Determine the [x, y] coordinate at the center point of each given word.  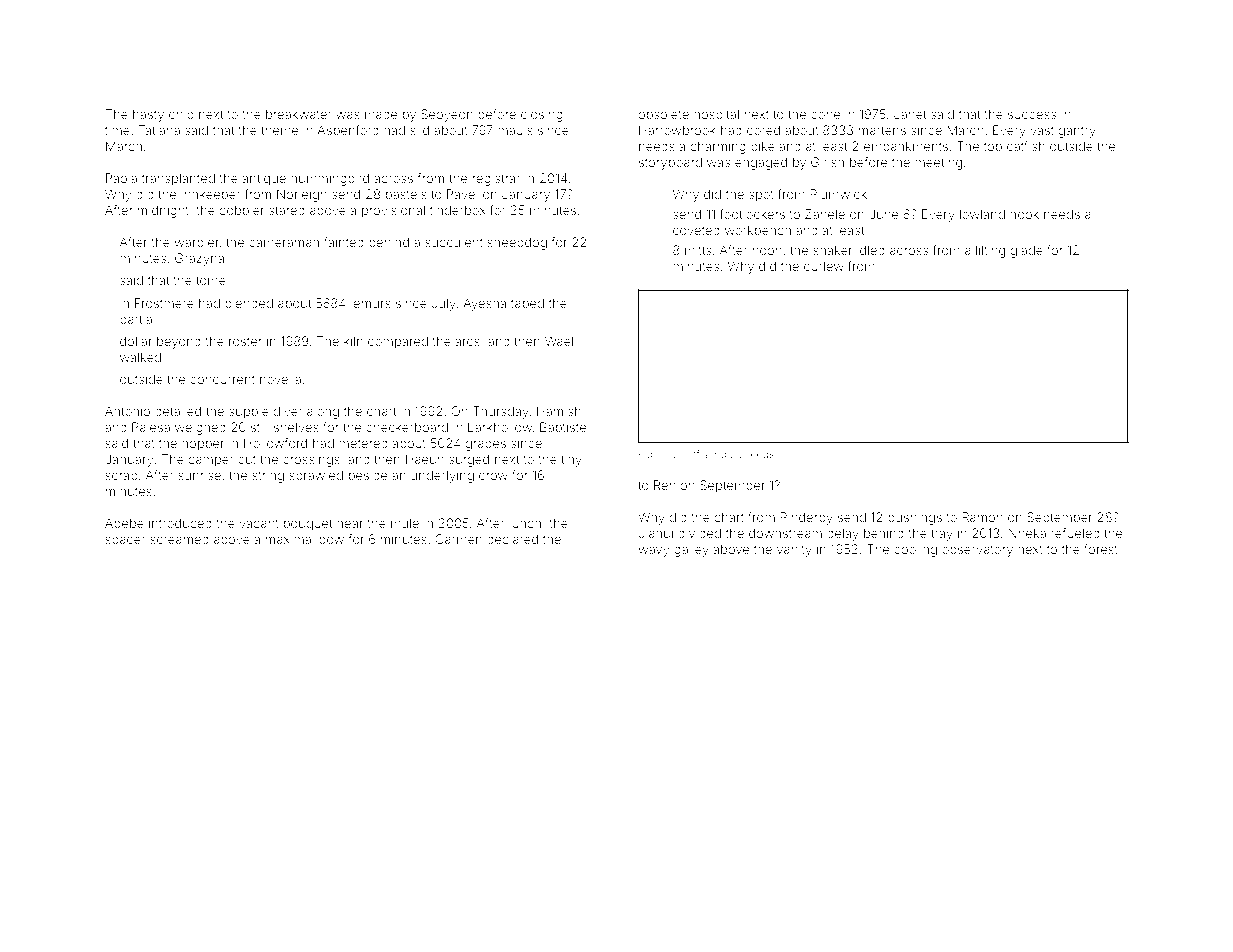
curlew [824, 266]
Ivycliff [684, 455]
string [268, 476]
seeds [760, 454]
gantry [1077, 132]
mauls [515, 130]
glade [1026, 251]
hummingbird [330, 179]
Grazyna [199, 259]
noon [767, 251]
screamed [179, 539]
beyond [179, 342]
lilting [990, 251]
